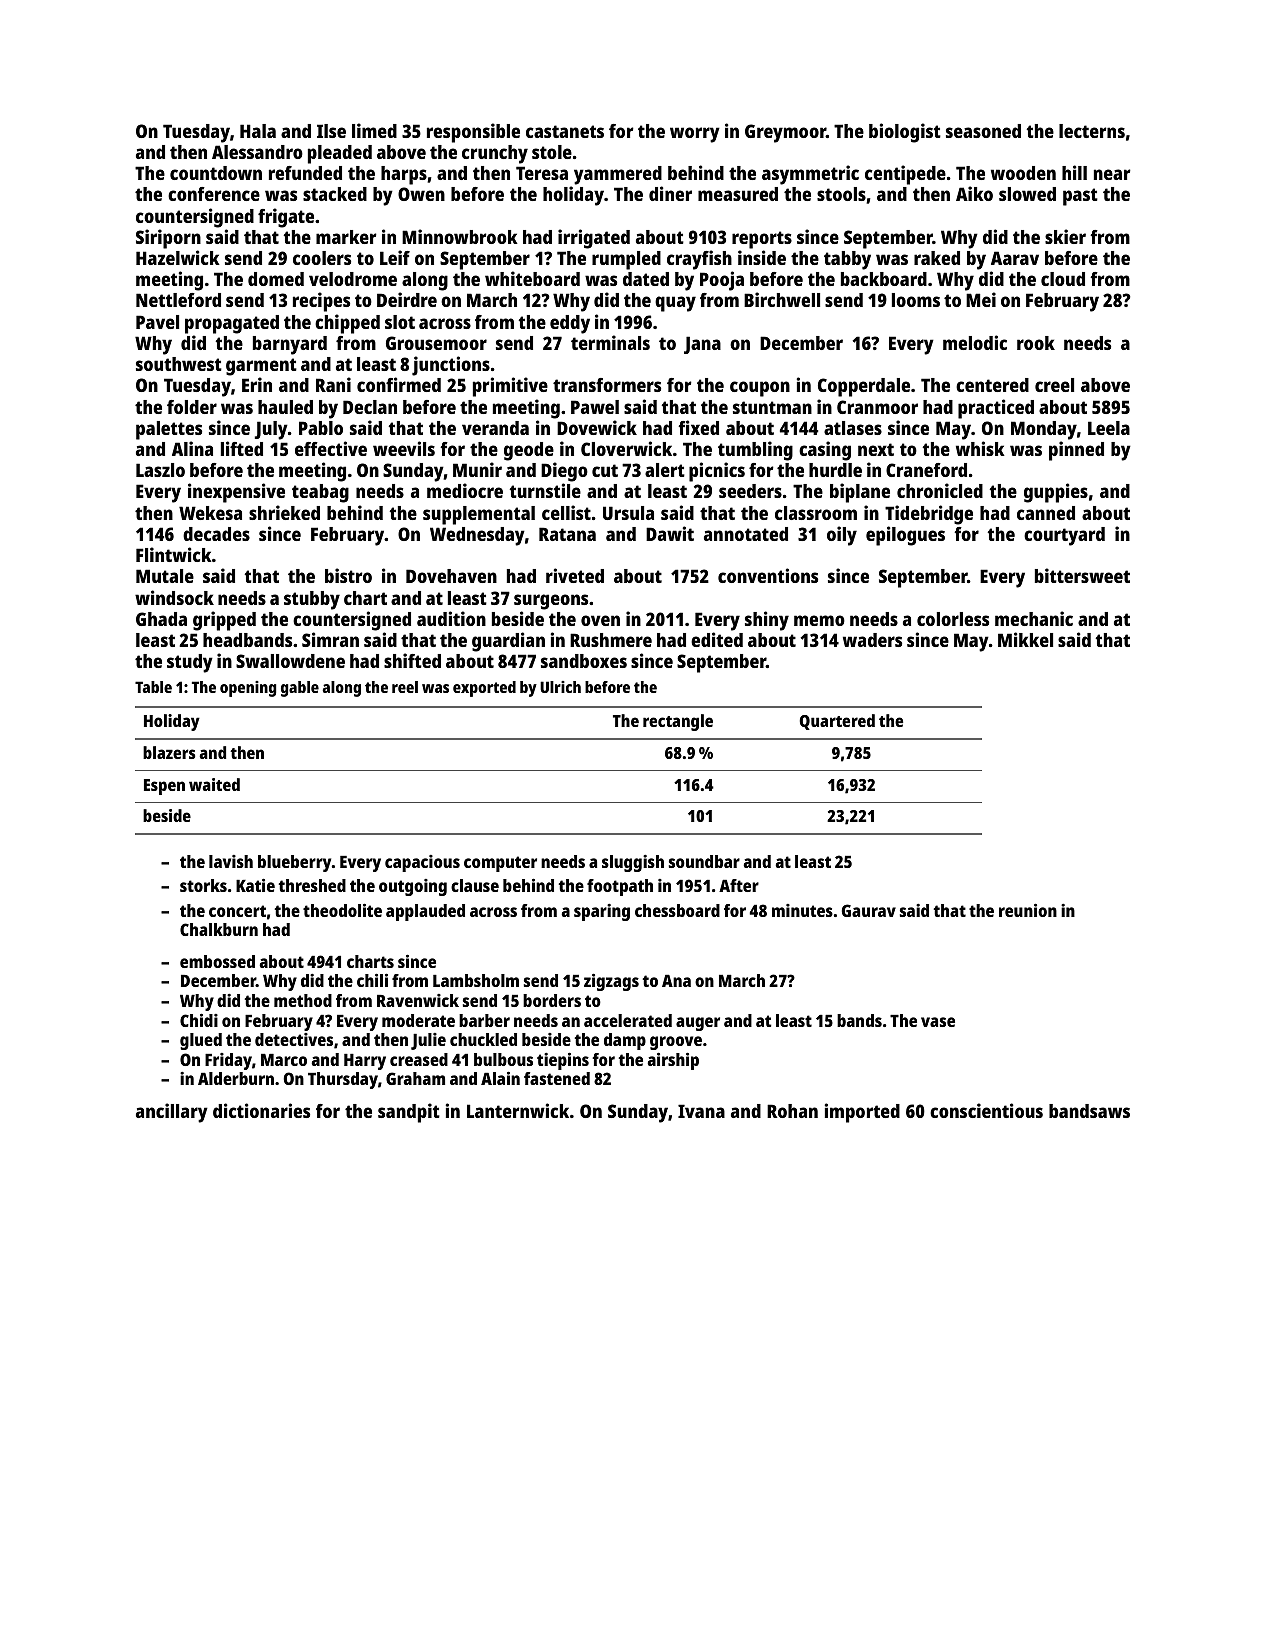 The image size is (1266, 1638). What do you see at coordinates (695, 135) in the screenshot?
I see `worry` at bounding box center [695, 135].
